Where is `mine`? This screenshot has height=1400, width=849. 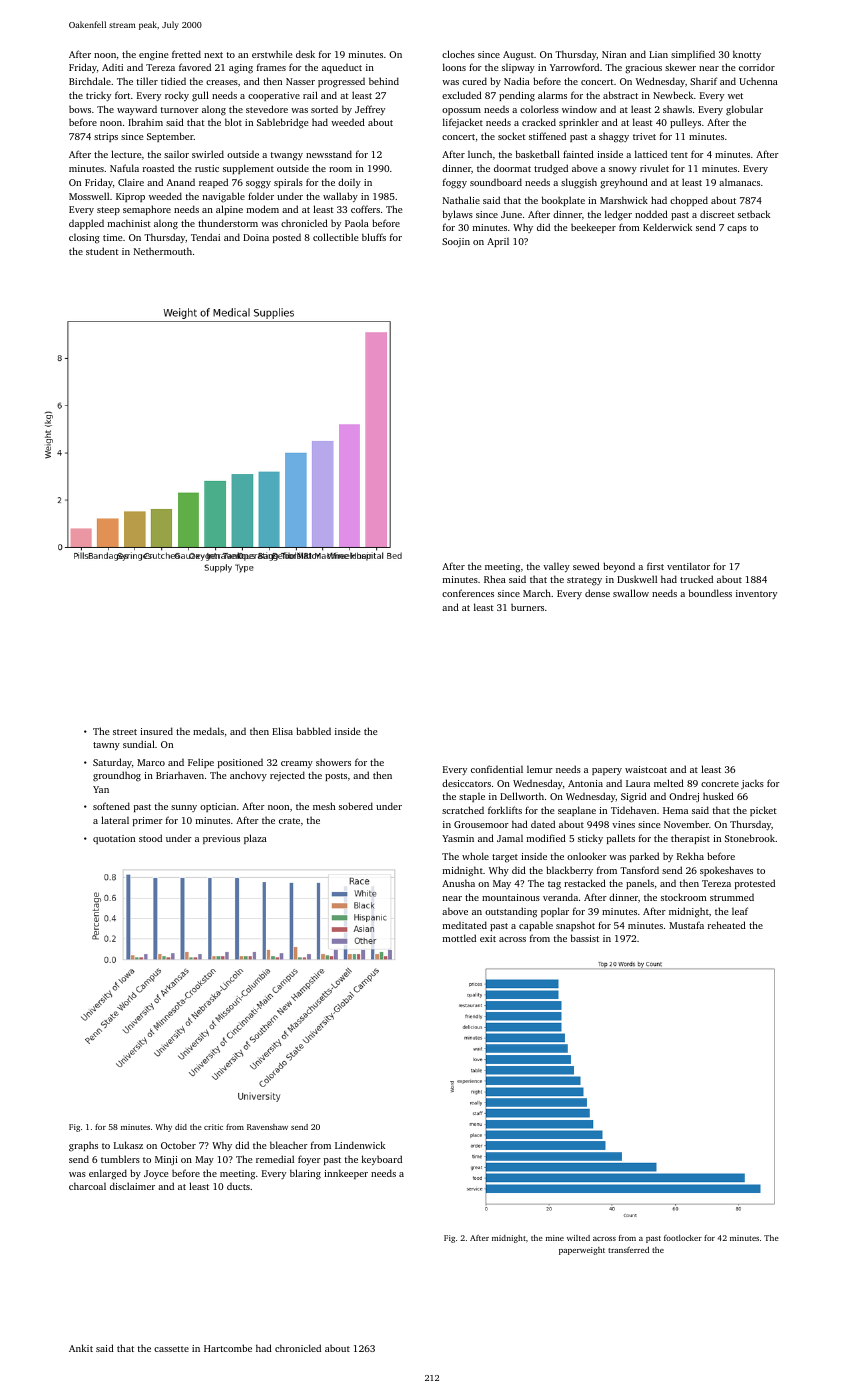 mine is located at coordinates (555, 1238).
